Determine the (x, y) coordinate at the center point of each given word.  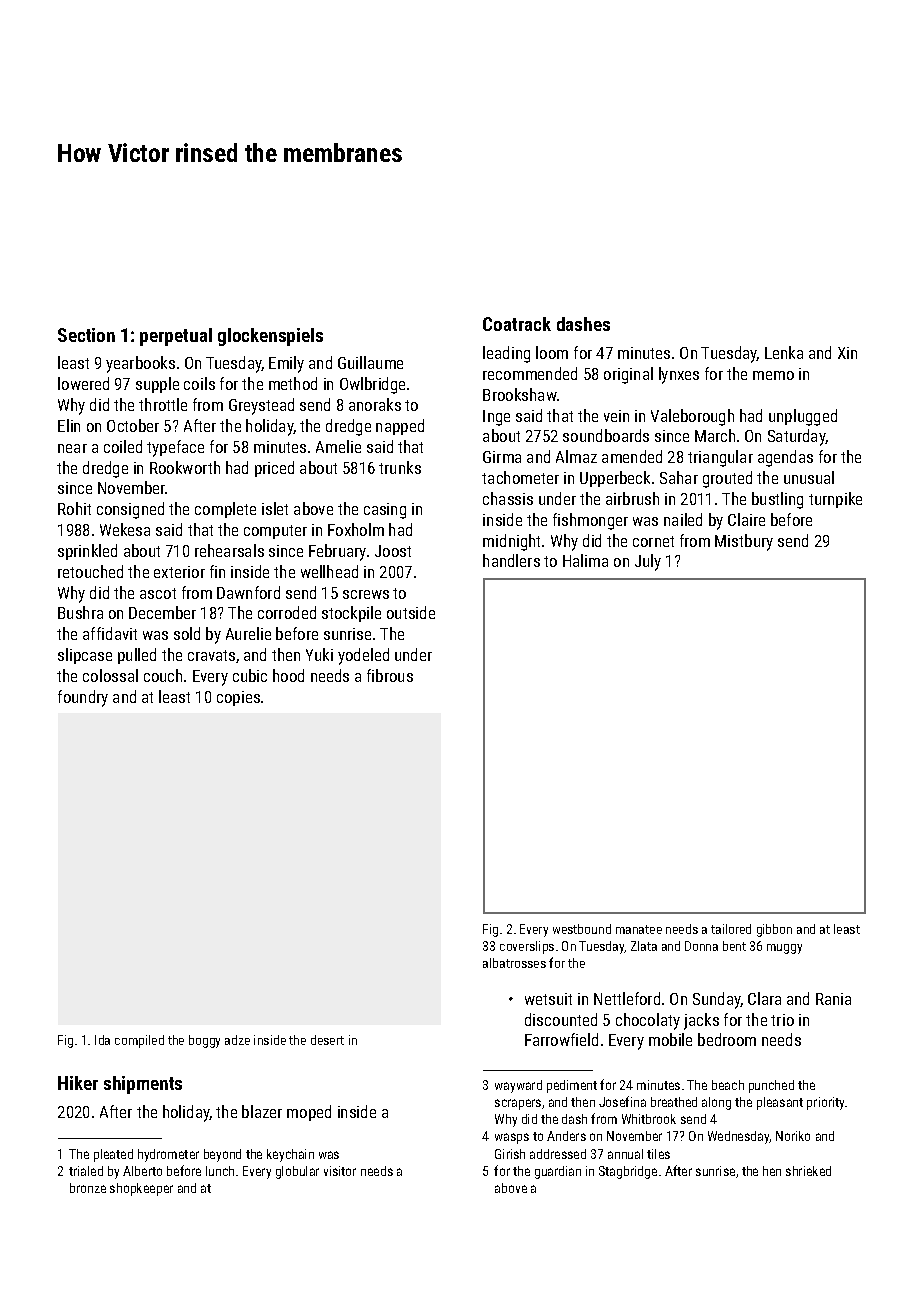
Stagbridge (628, 1172)
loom (552, 352)
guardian (558, 1172)
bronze (88, 1188)
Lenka (784, 352)
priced (274, 469)
